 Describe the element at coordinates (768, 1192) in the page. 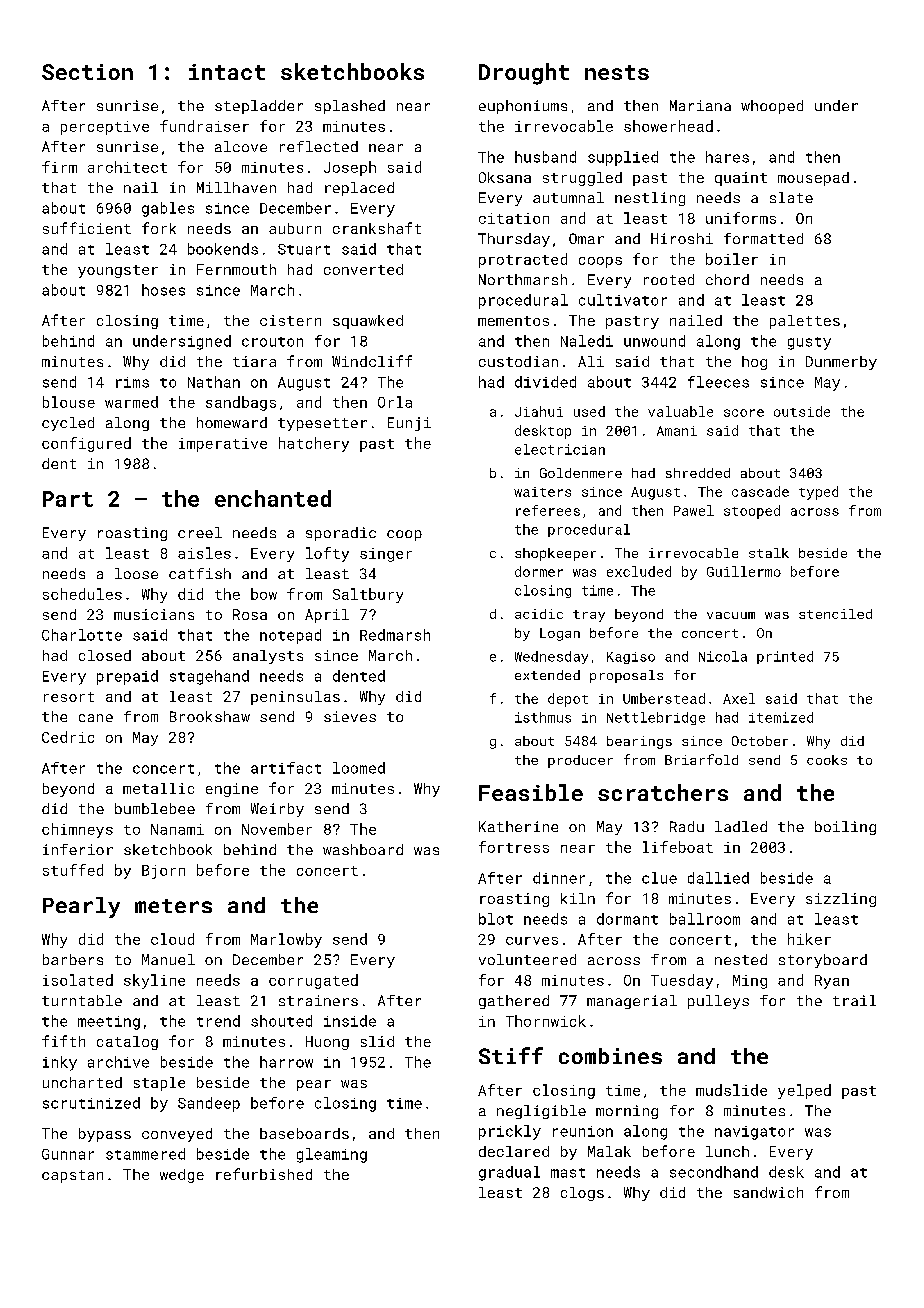

I see `sandwich` at that location.
